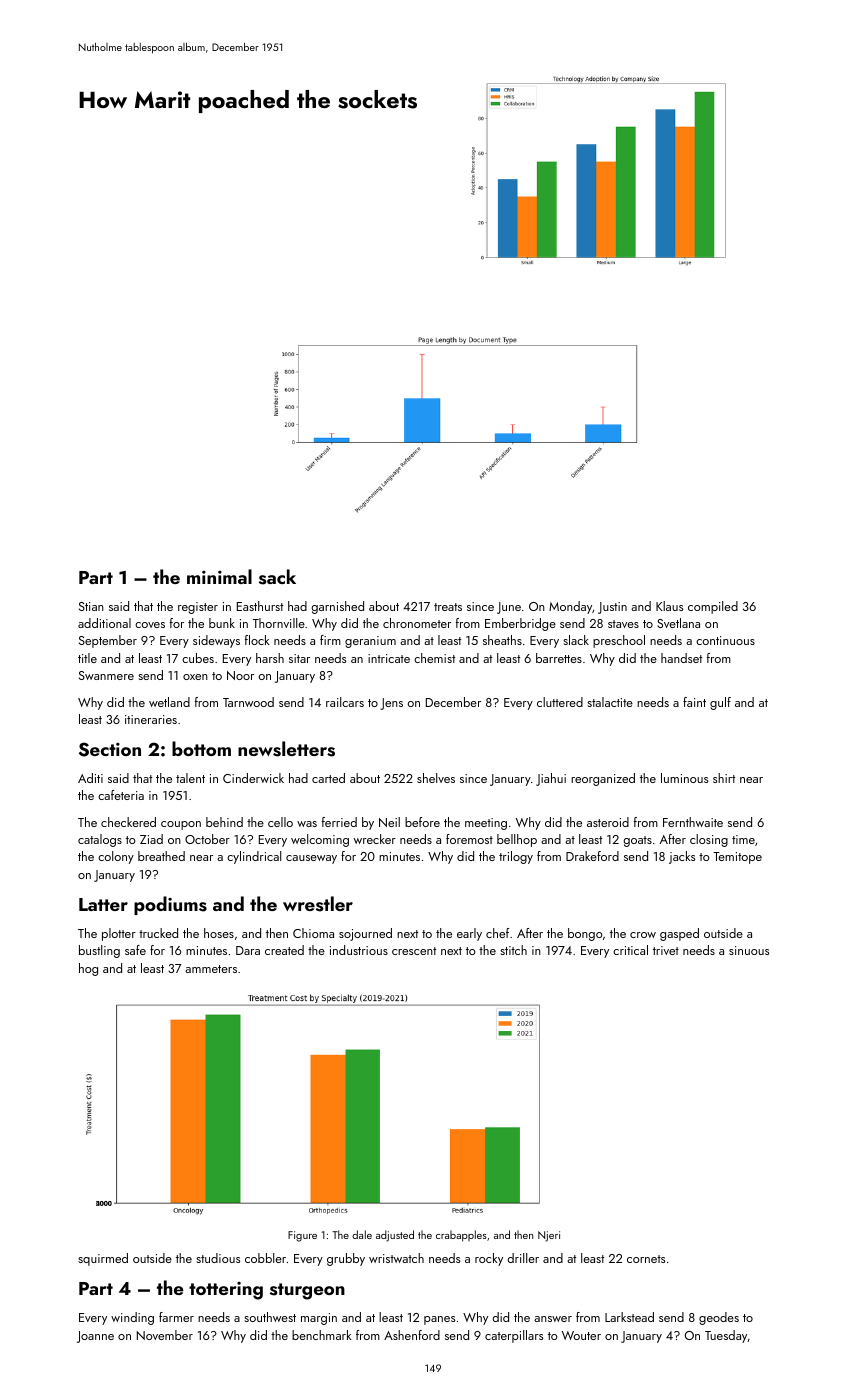 The image size is (849, 1400). I want to click on squirmed, so click(103, 1259).
